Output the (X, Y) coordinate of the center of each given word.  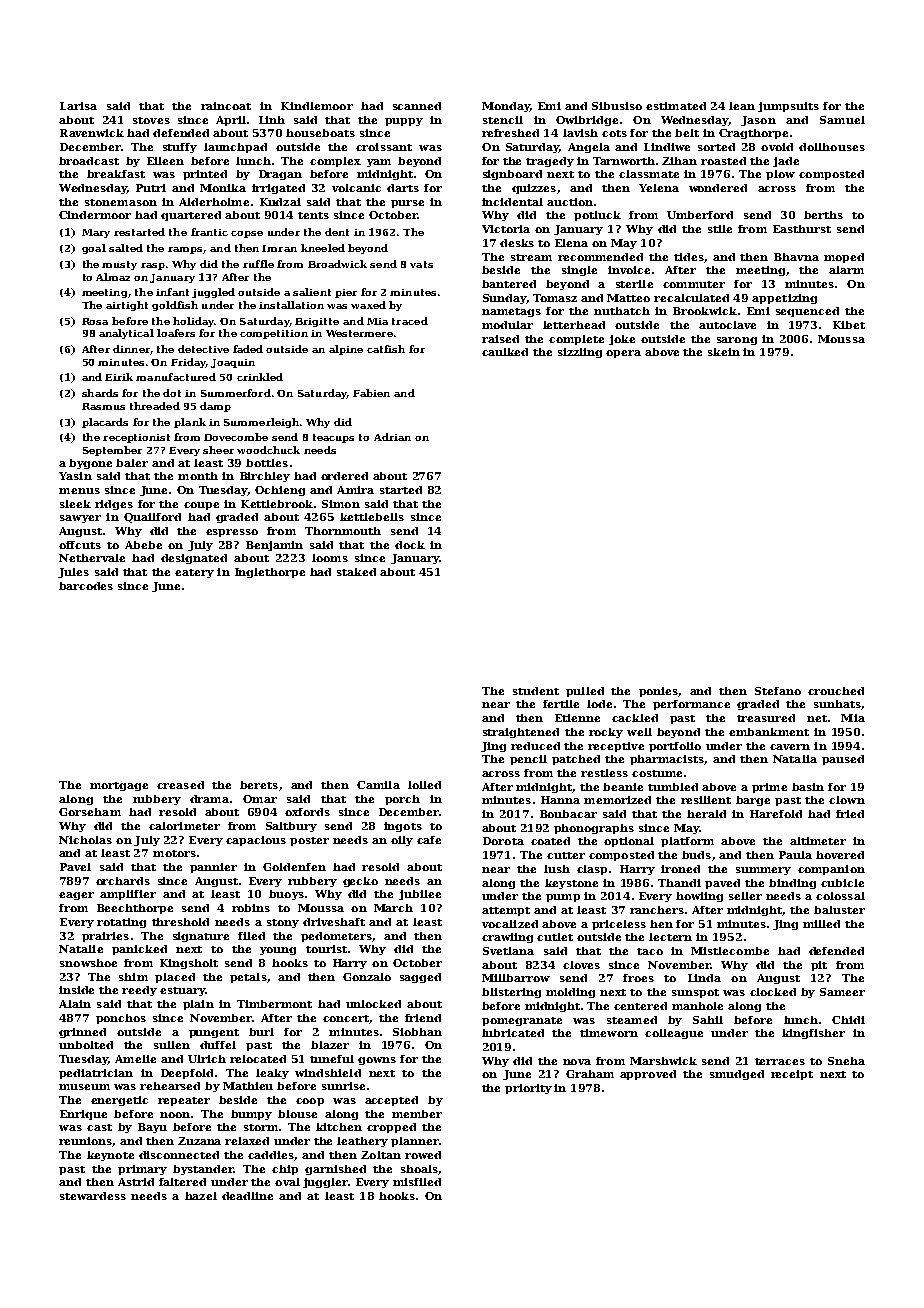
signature (201, 937)
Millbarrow (516, 978)
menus (79, 491)
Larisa (78, 106)
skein (724, 352)
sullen (172, 1045)
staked (356, 572)
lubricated (513, 1033)
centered (640, 1006)
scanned (417, 106)
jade (786, 162)
